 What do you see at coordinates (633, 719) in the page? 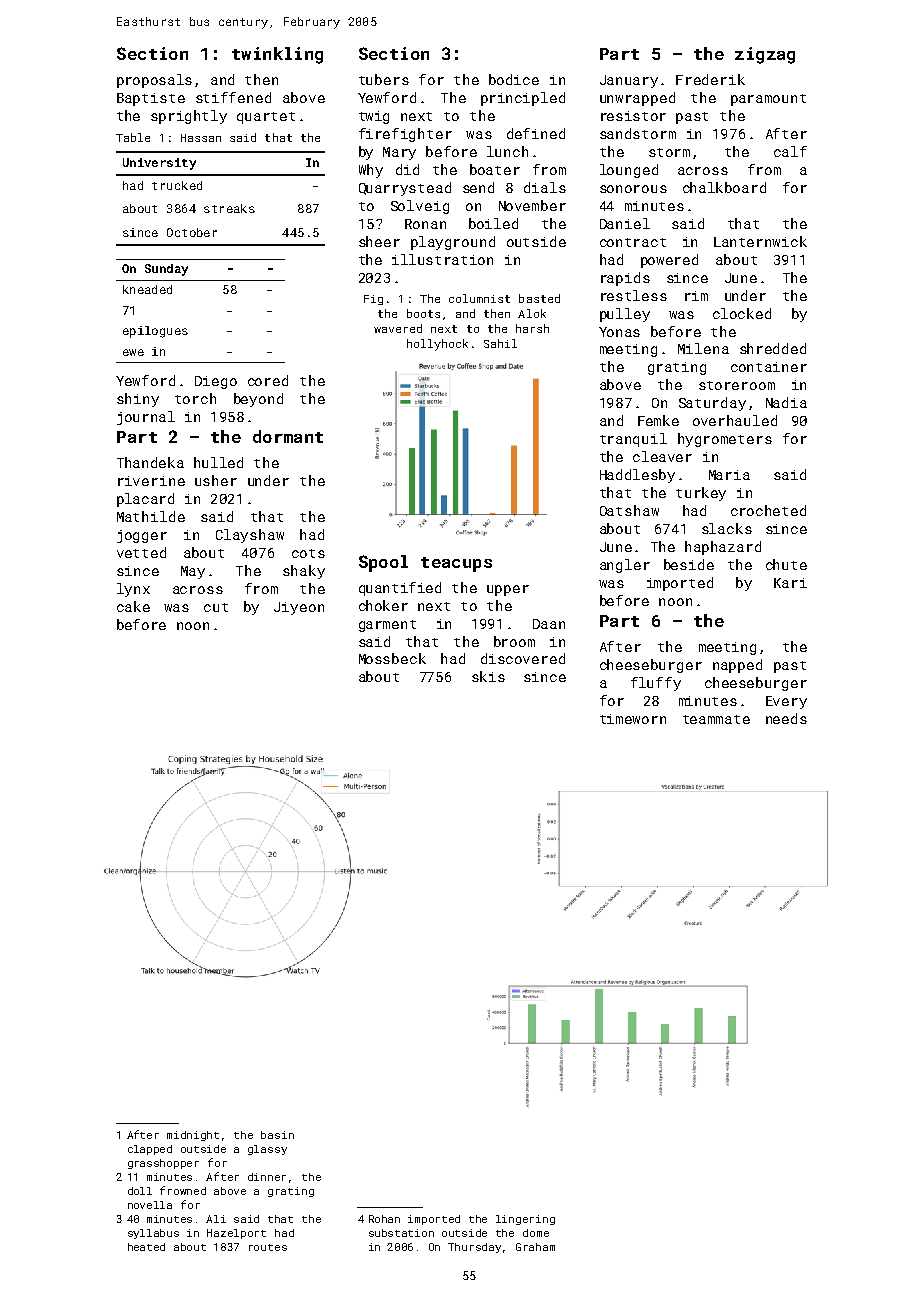
I see `timeworn` at bounding box center [633, 719].
